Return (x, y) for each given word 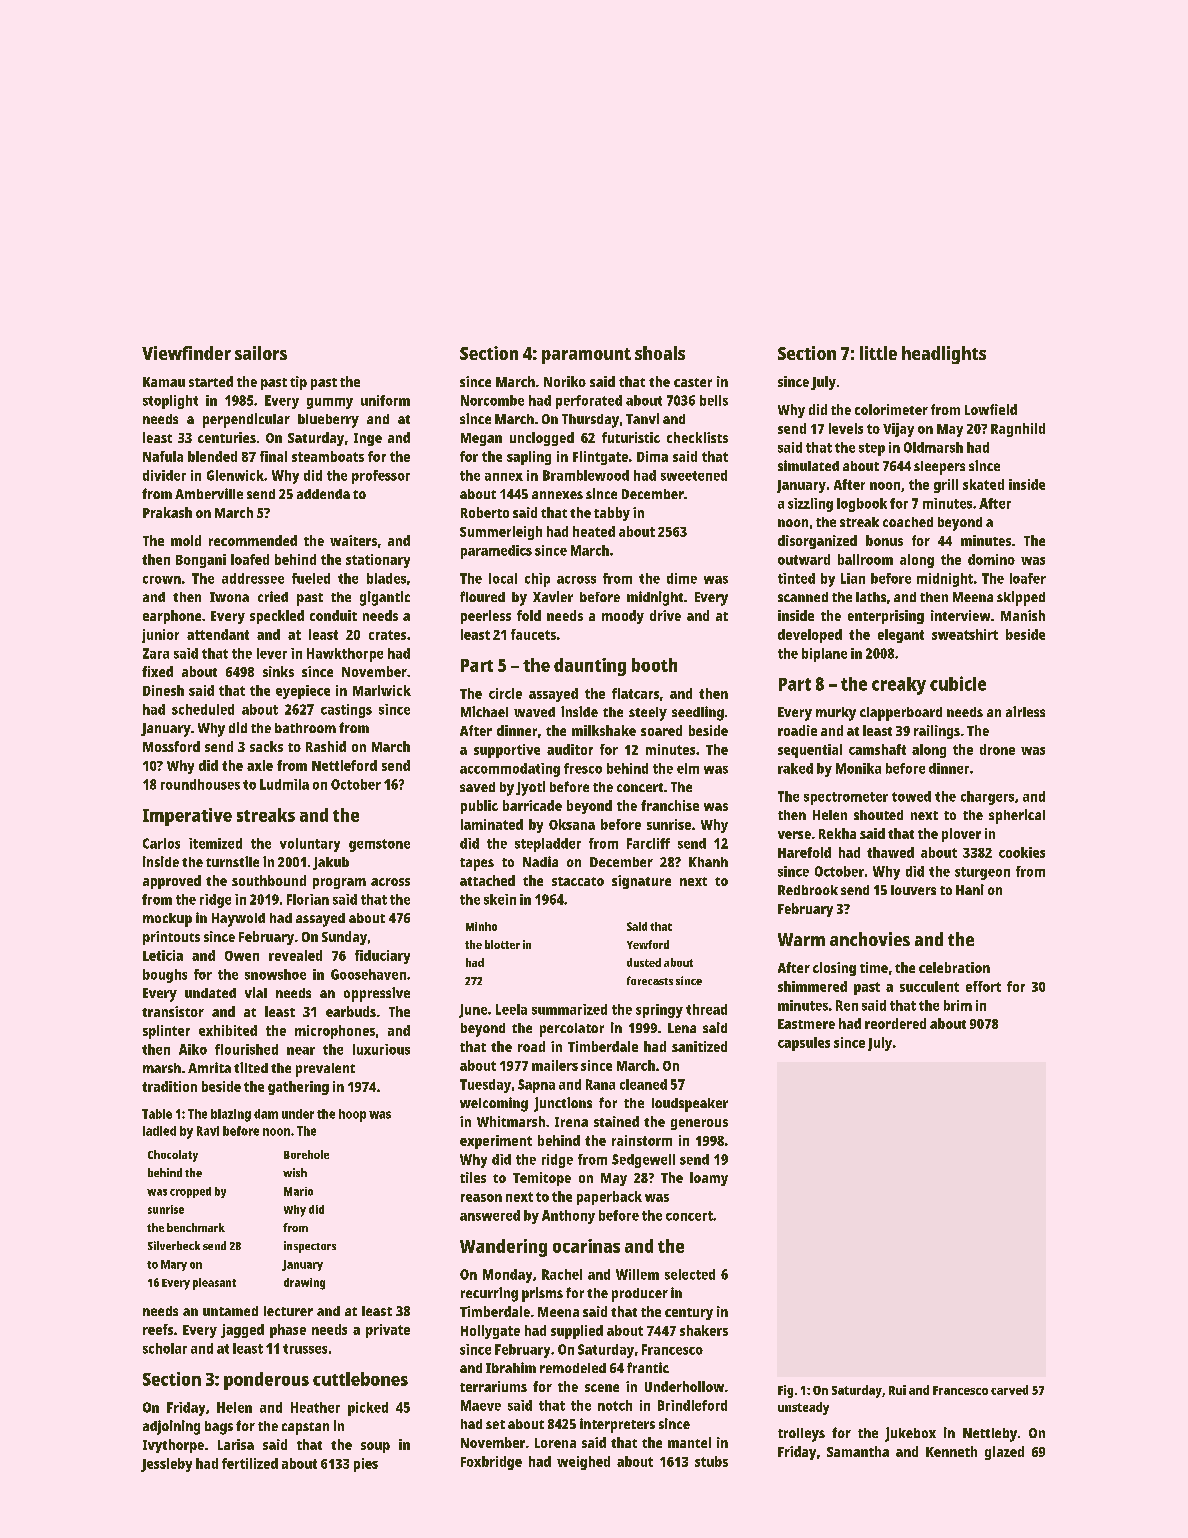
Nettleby (990, 1435)
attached (487, 880)
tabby (612, 514)
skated (983, 484)
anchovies (870, 939)
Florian (308, 899)
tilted (251, 1067)
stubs (711, 1461)
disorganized (817, 542)
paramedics (496, 552)
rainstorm (642, 1140)
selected (690, 1274)
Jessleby (166, 1465)
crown (162, 580)
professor (381, 477)
